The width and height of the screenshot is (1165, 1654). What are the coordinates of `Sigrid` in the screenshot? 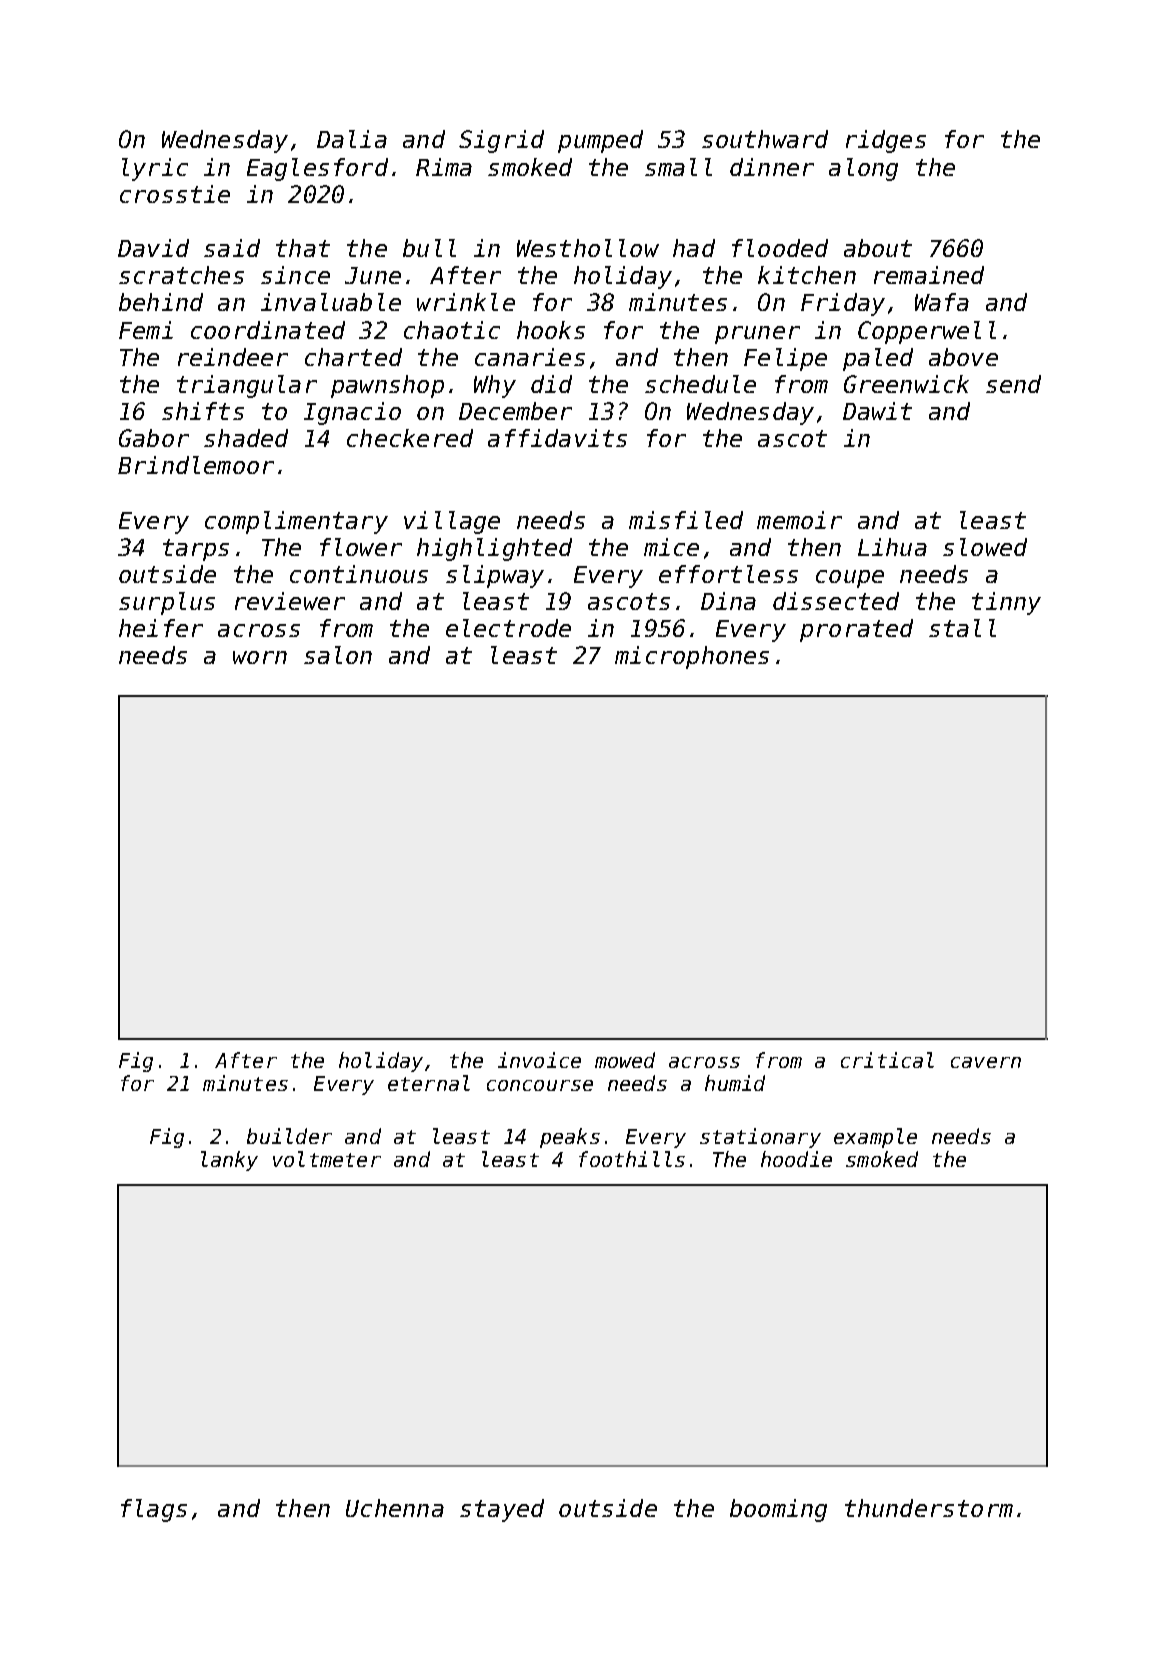 It's located at (501, 141).
